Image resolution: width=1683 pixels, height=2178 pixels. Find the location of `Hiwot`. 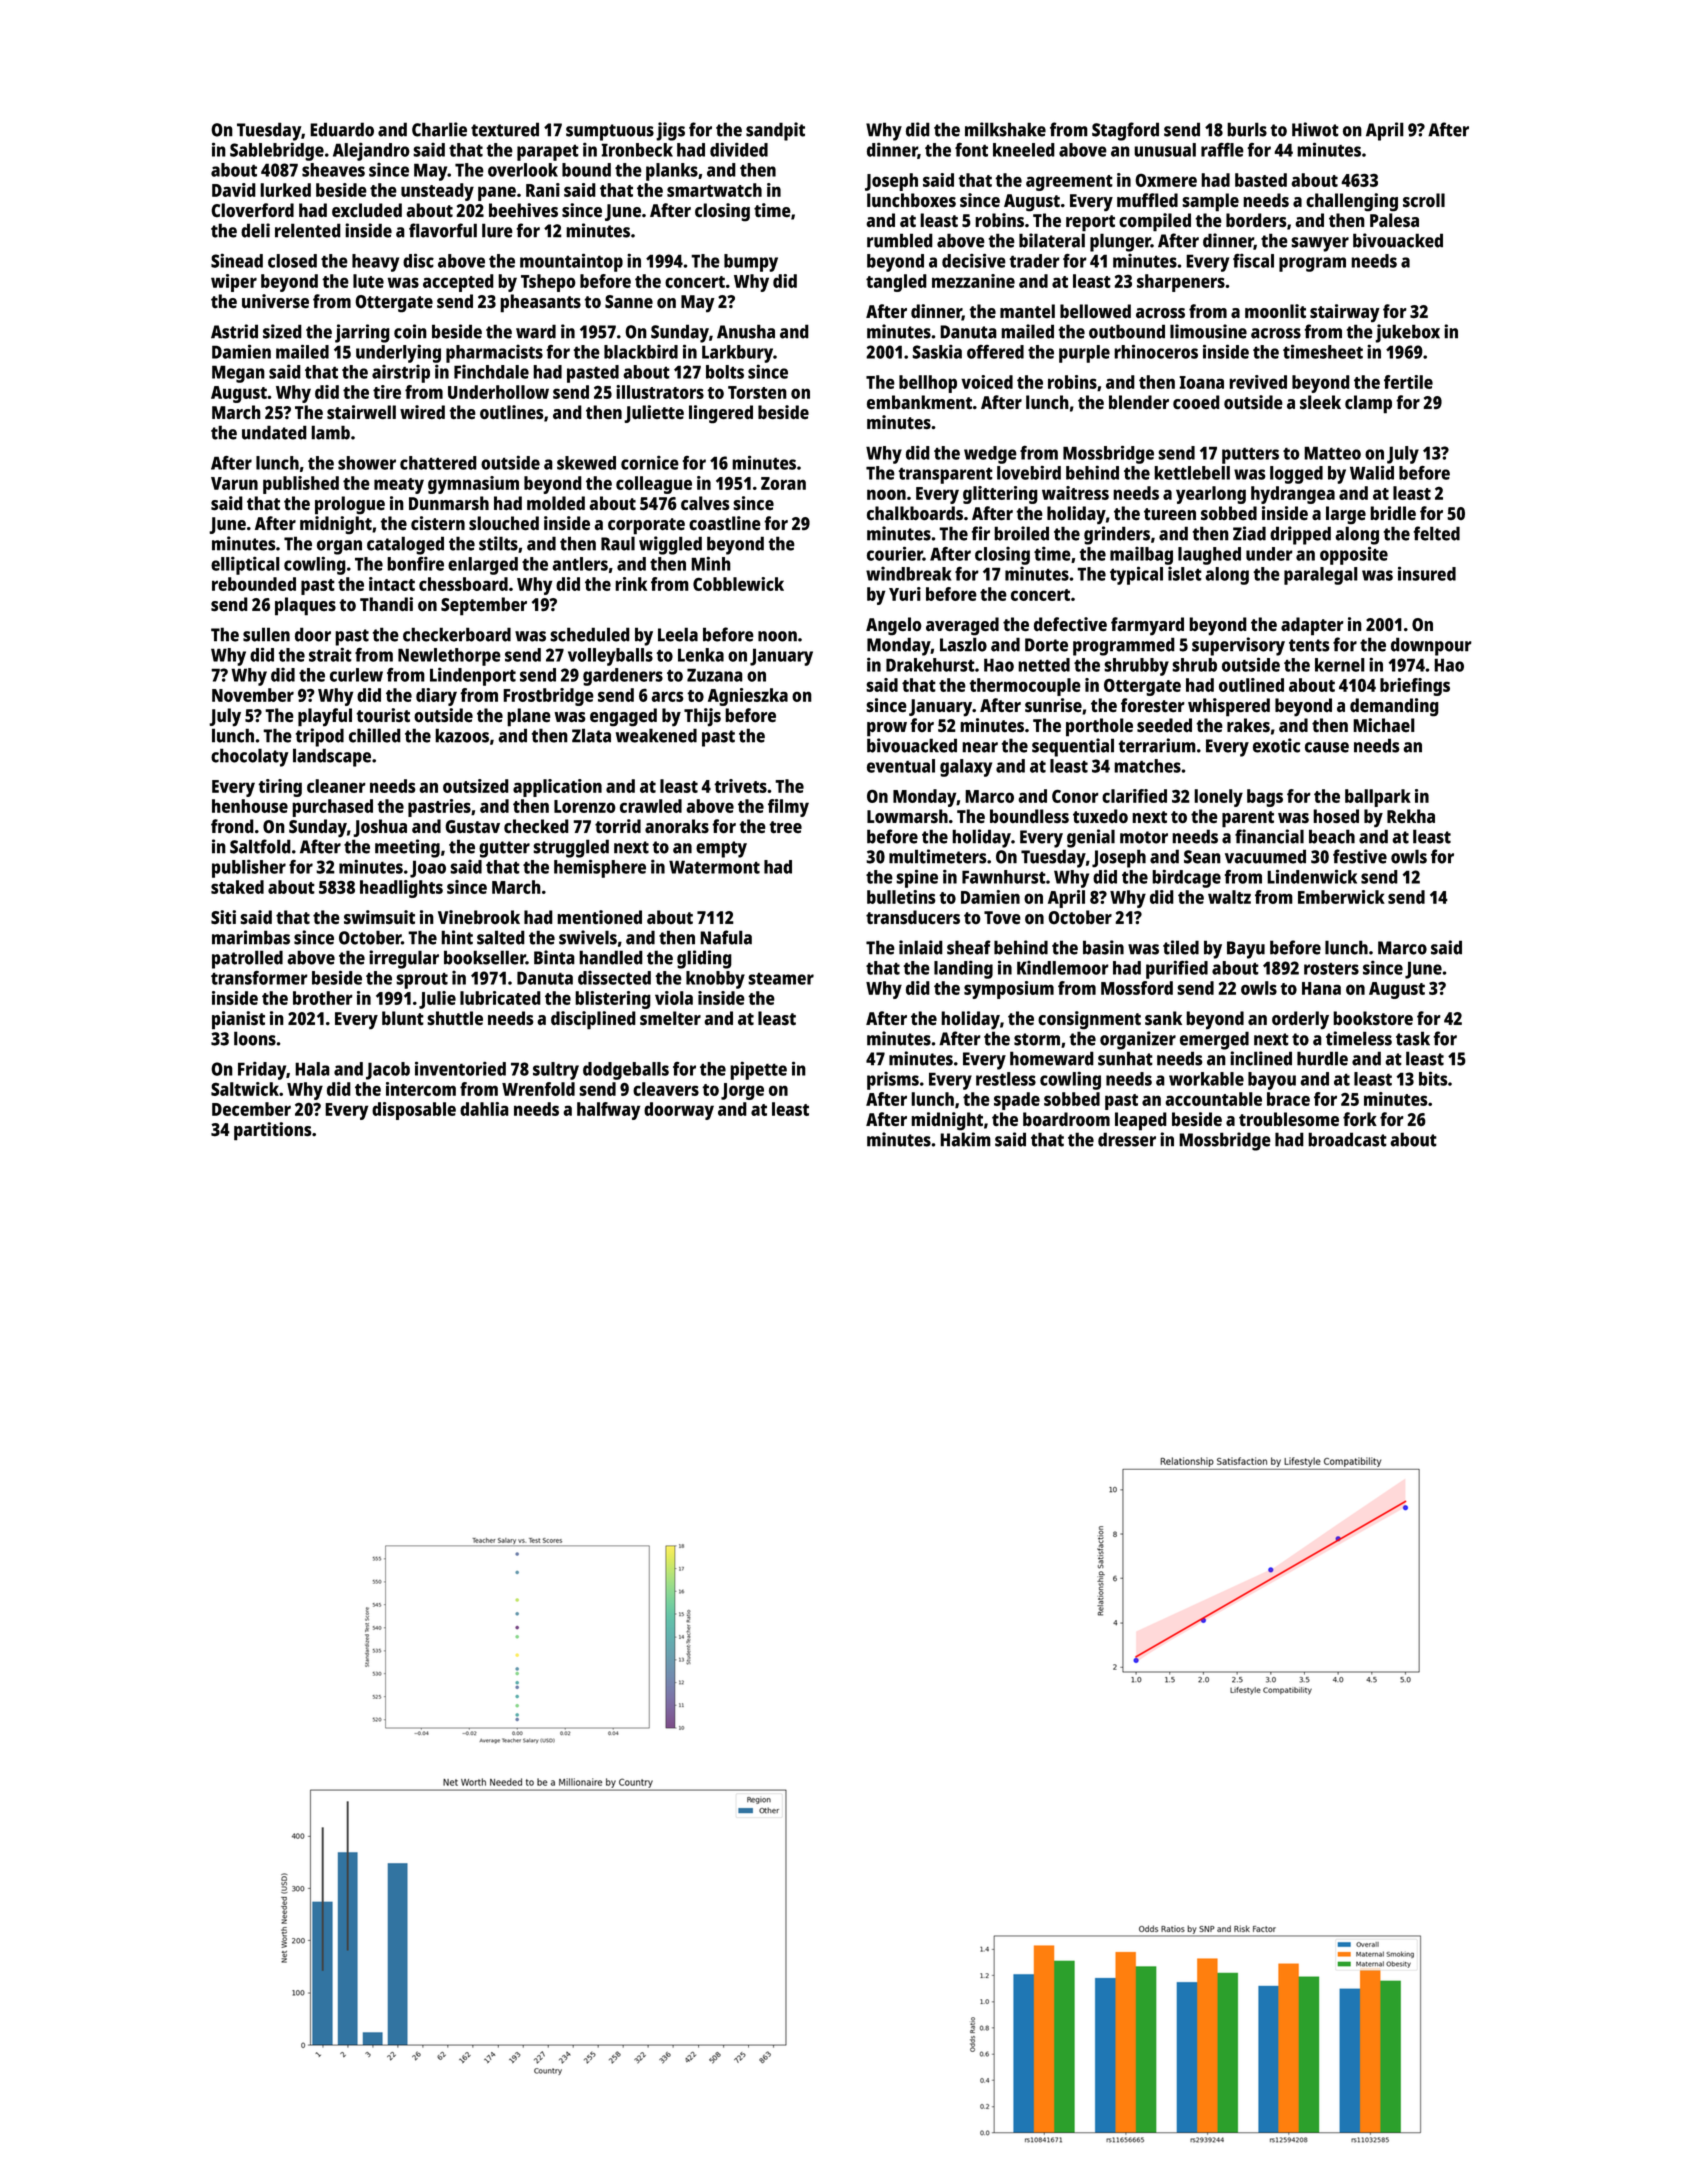

Hiwot is located at coordinates (1315, 129).
